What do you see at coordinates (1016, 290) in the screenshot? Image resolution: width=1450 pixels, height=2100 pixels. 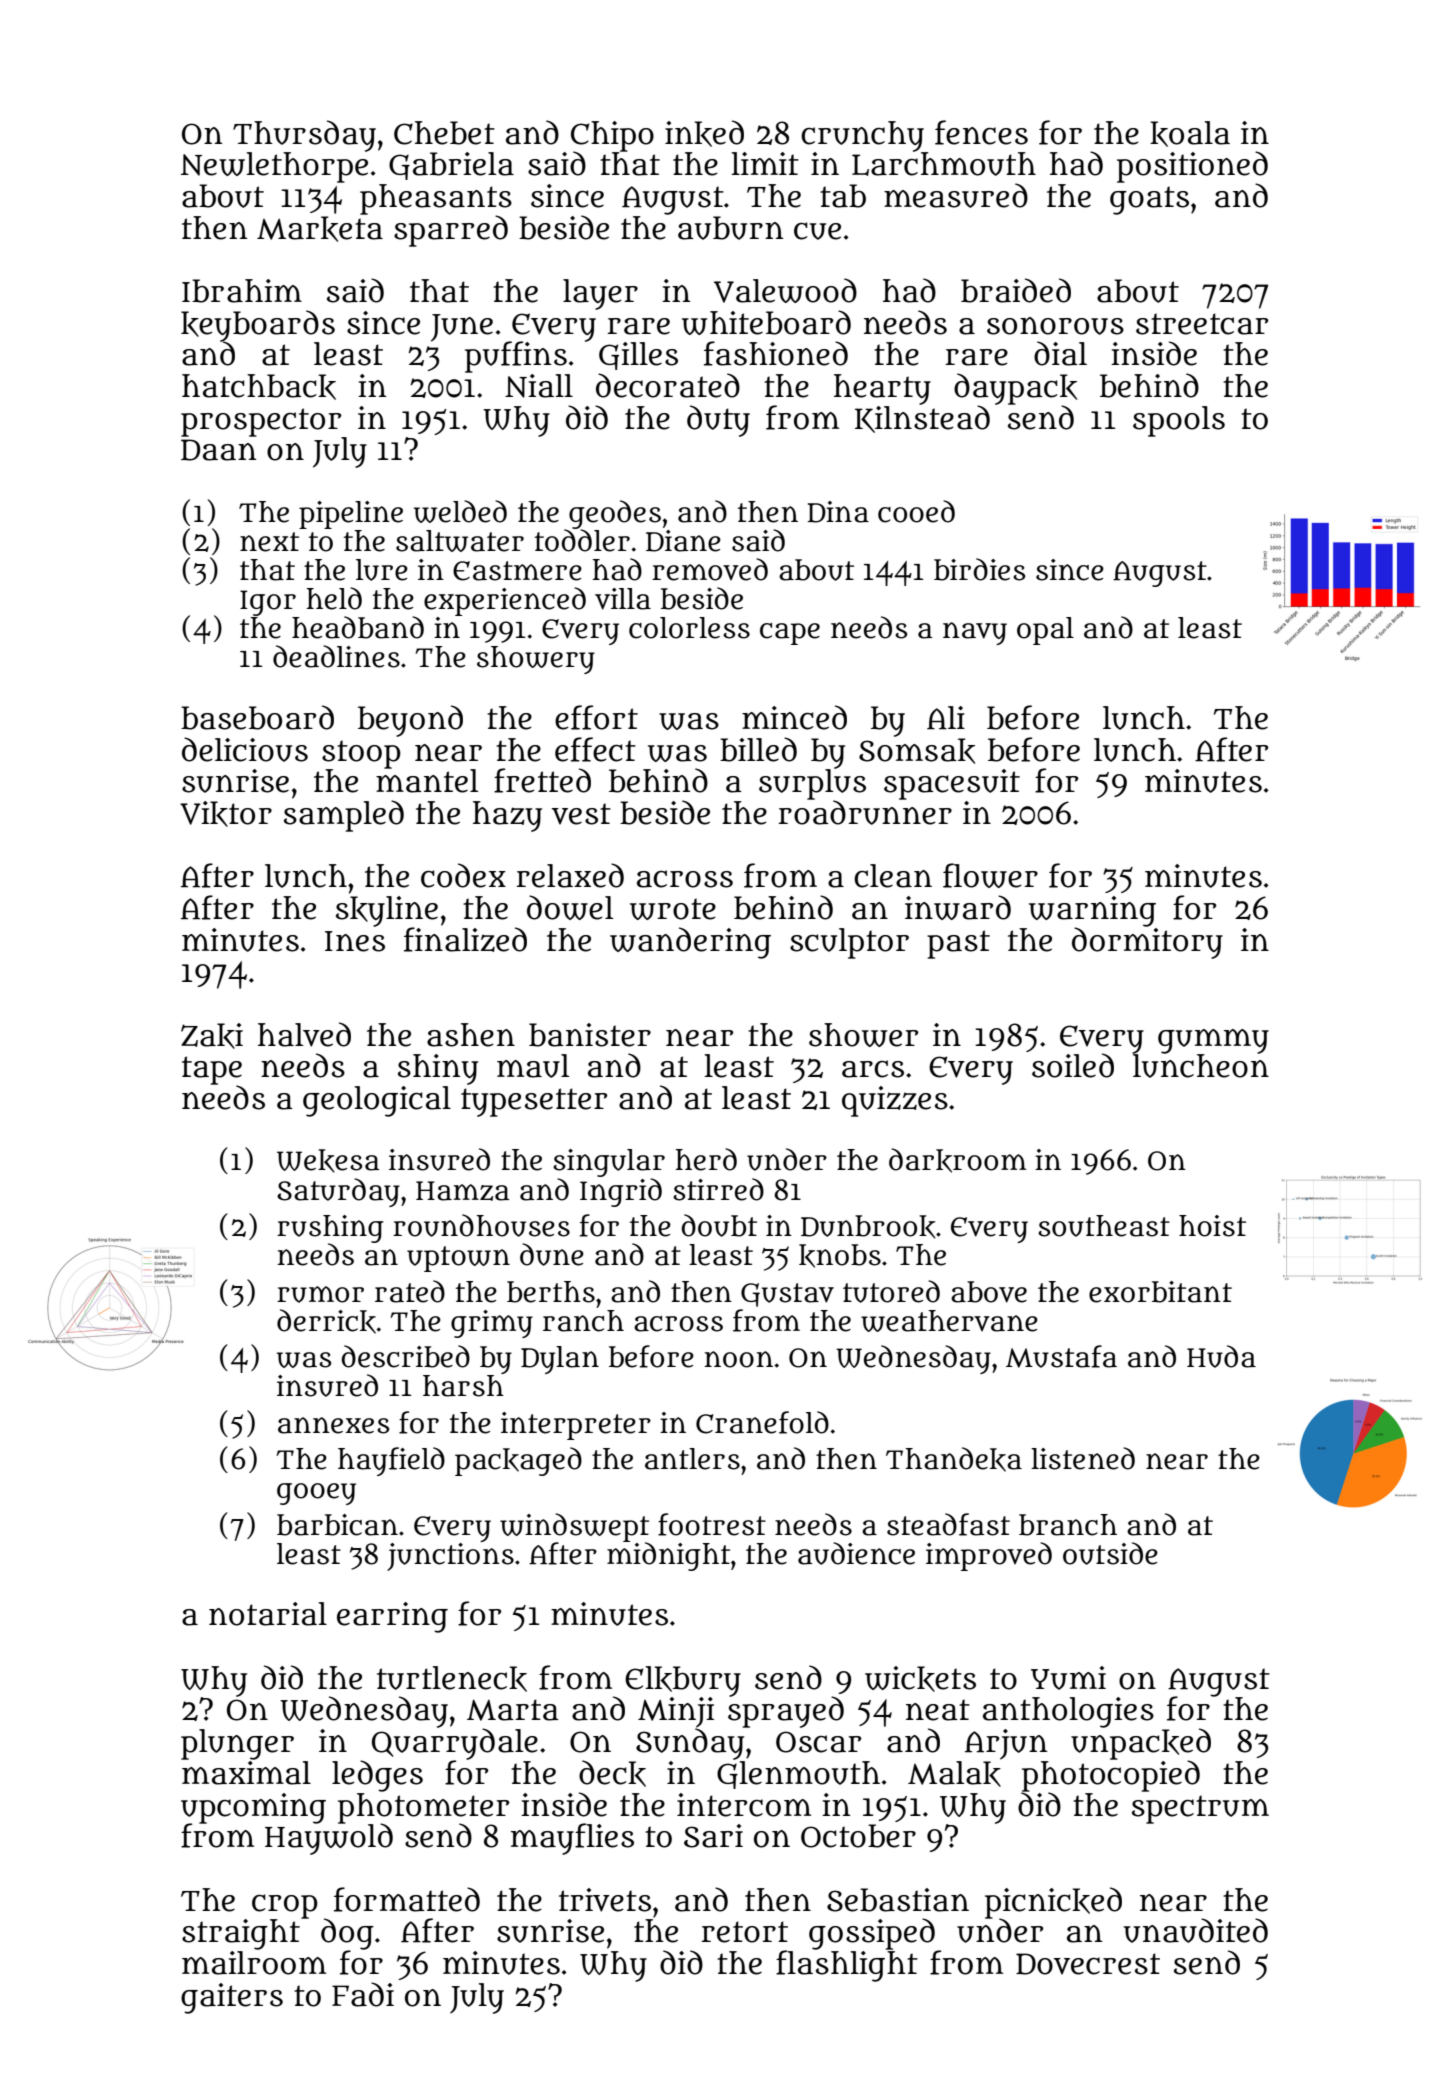 I see `braided` at bounding box center [1016, 290].
